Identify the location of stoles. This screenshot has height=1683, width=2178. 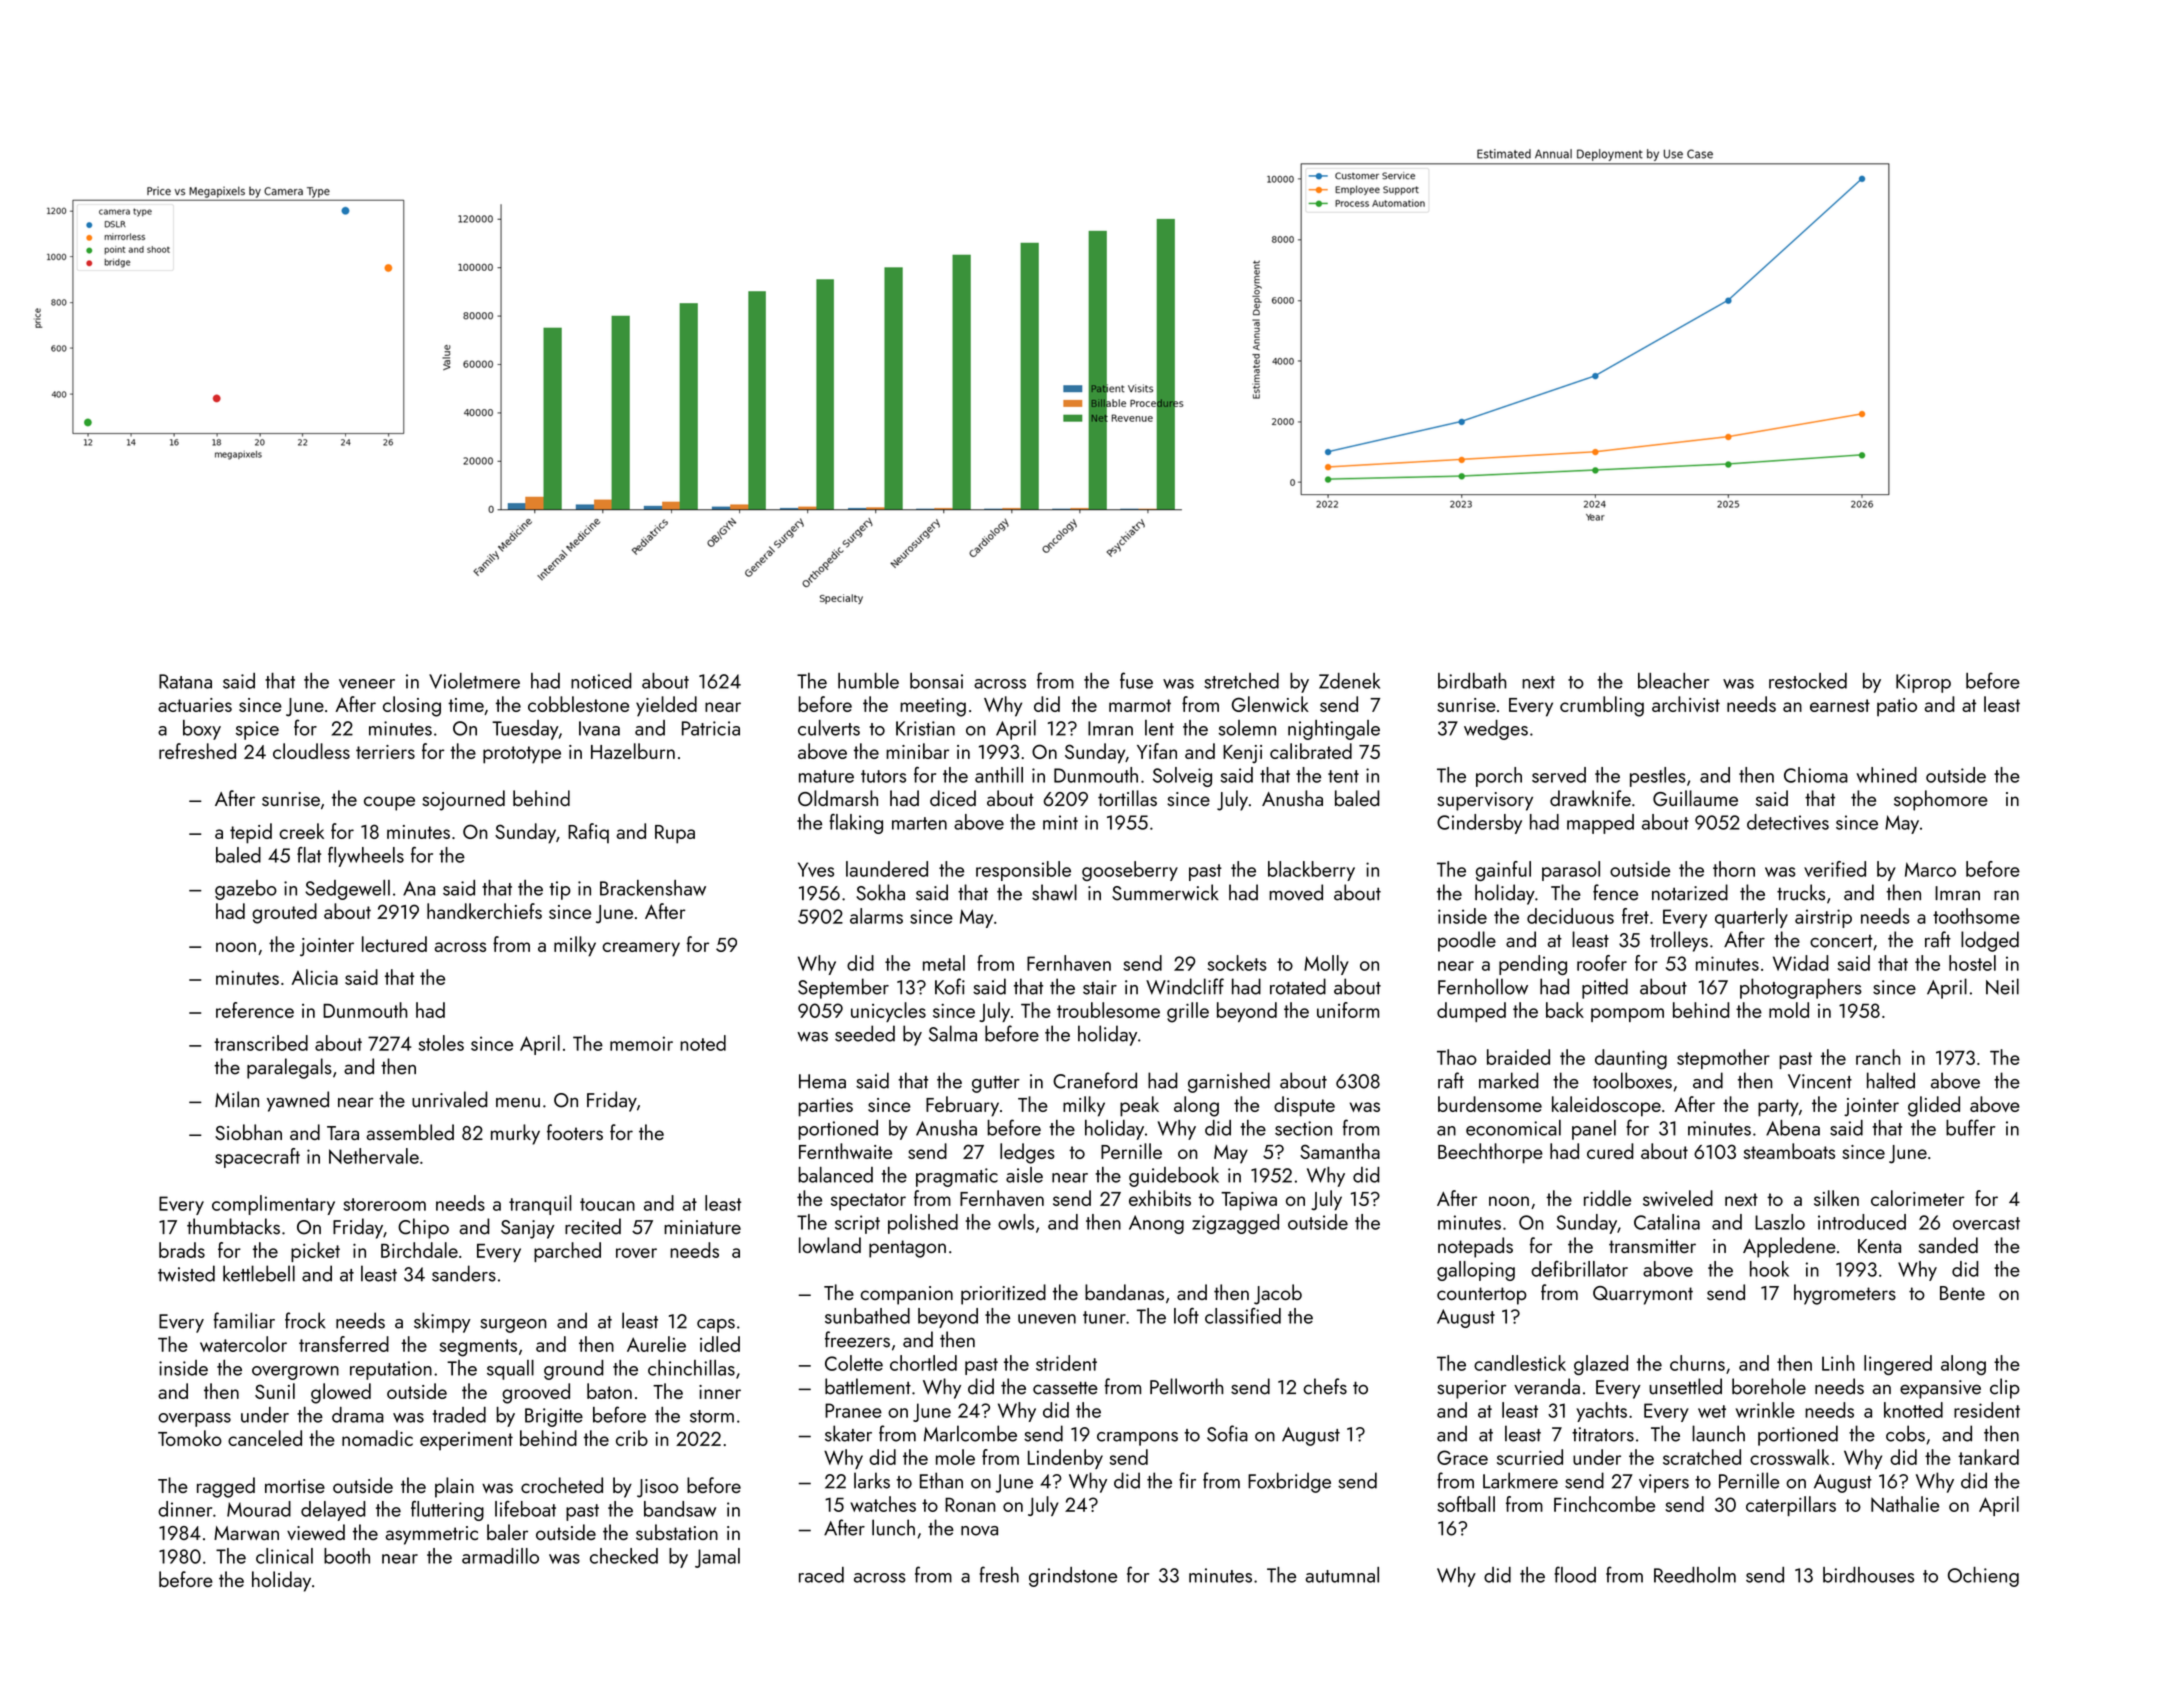
(441, 1043).
